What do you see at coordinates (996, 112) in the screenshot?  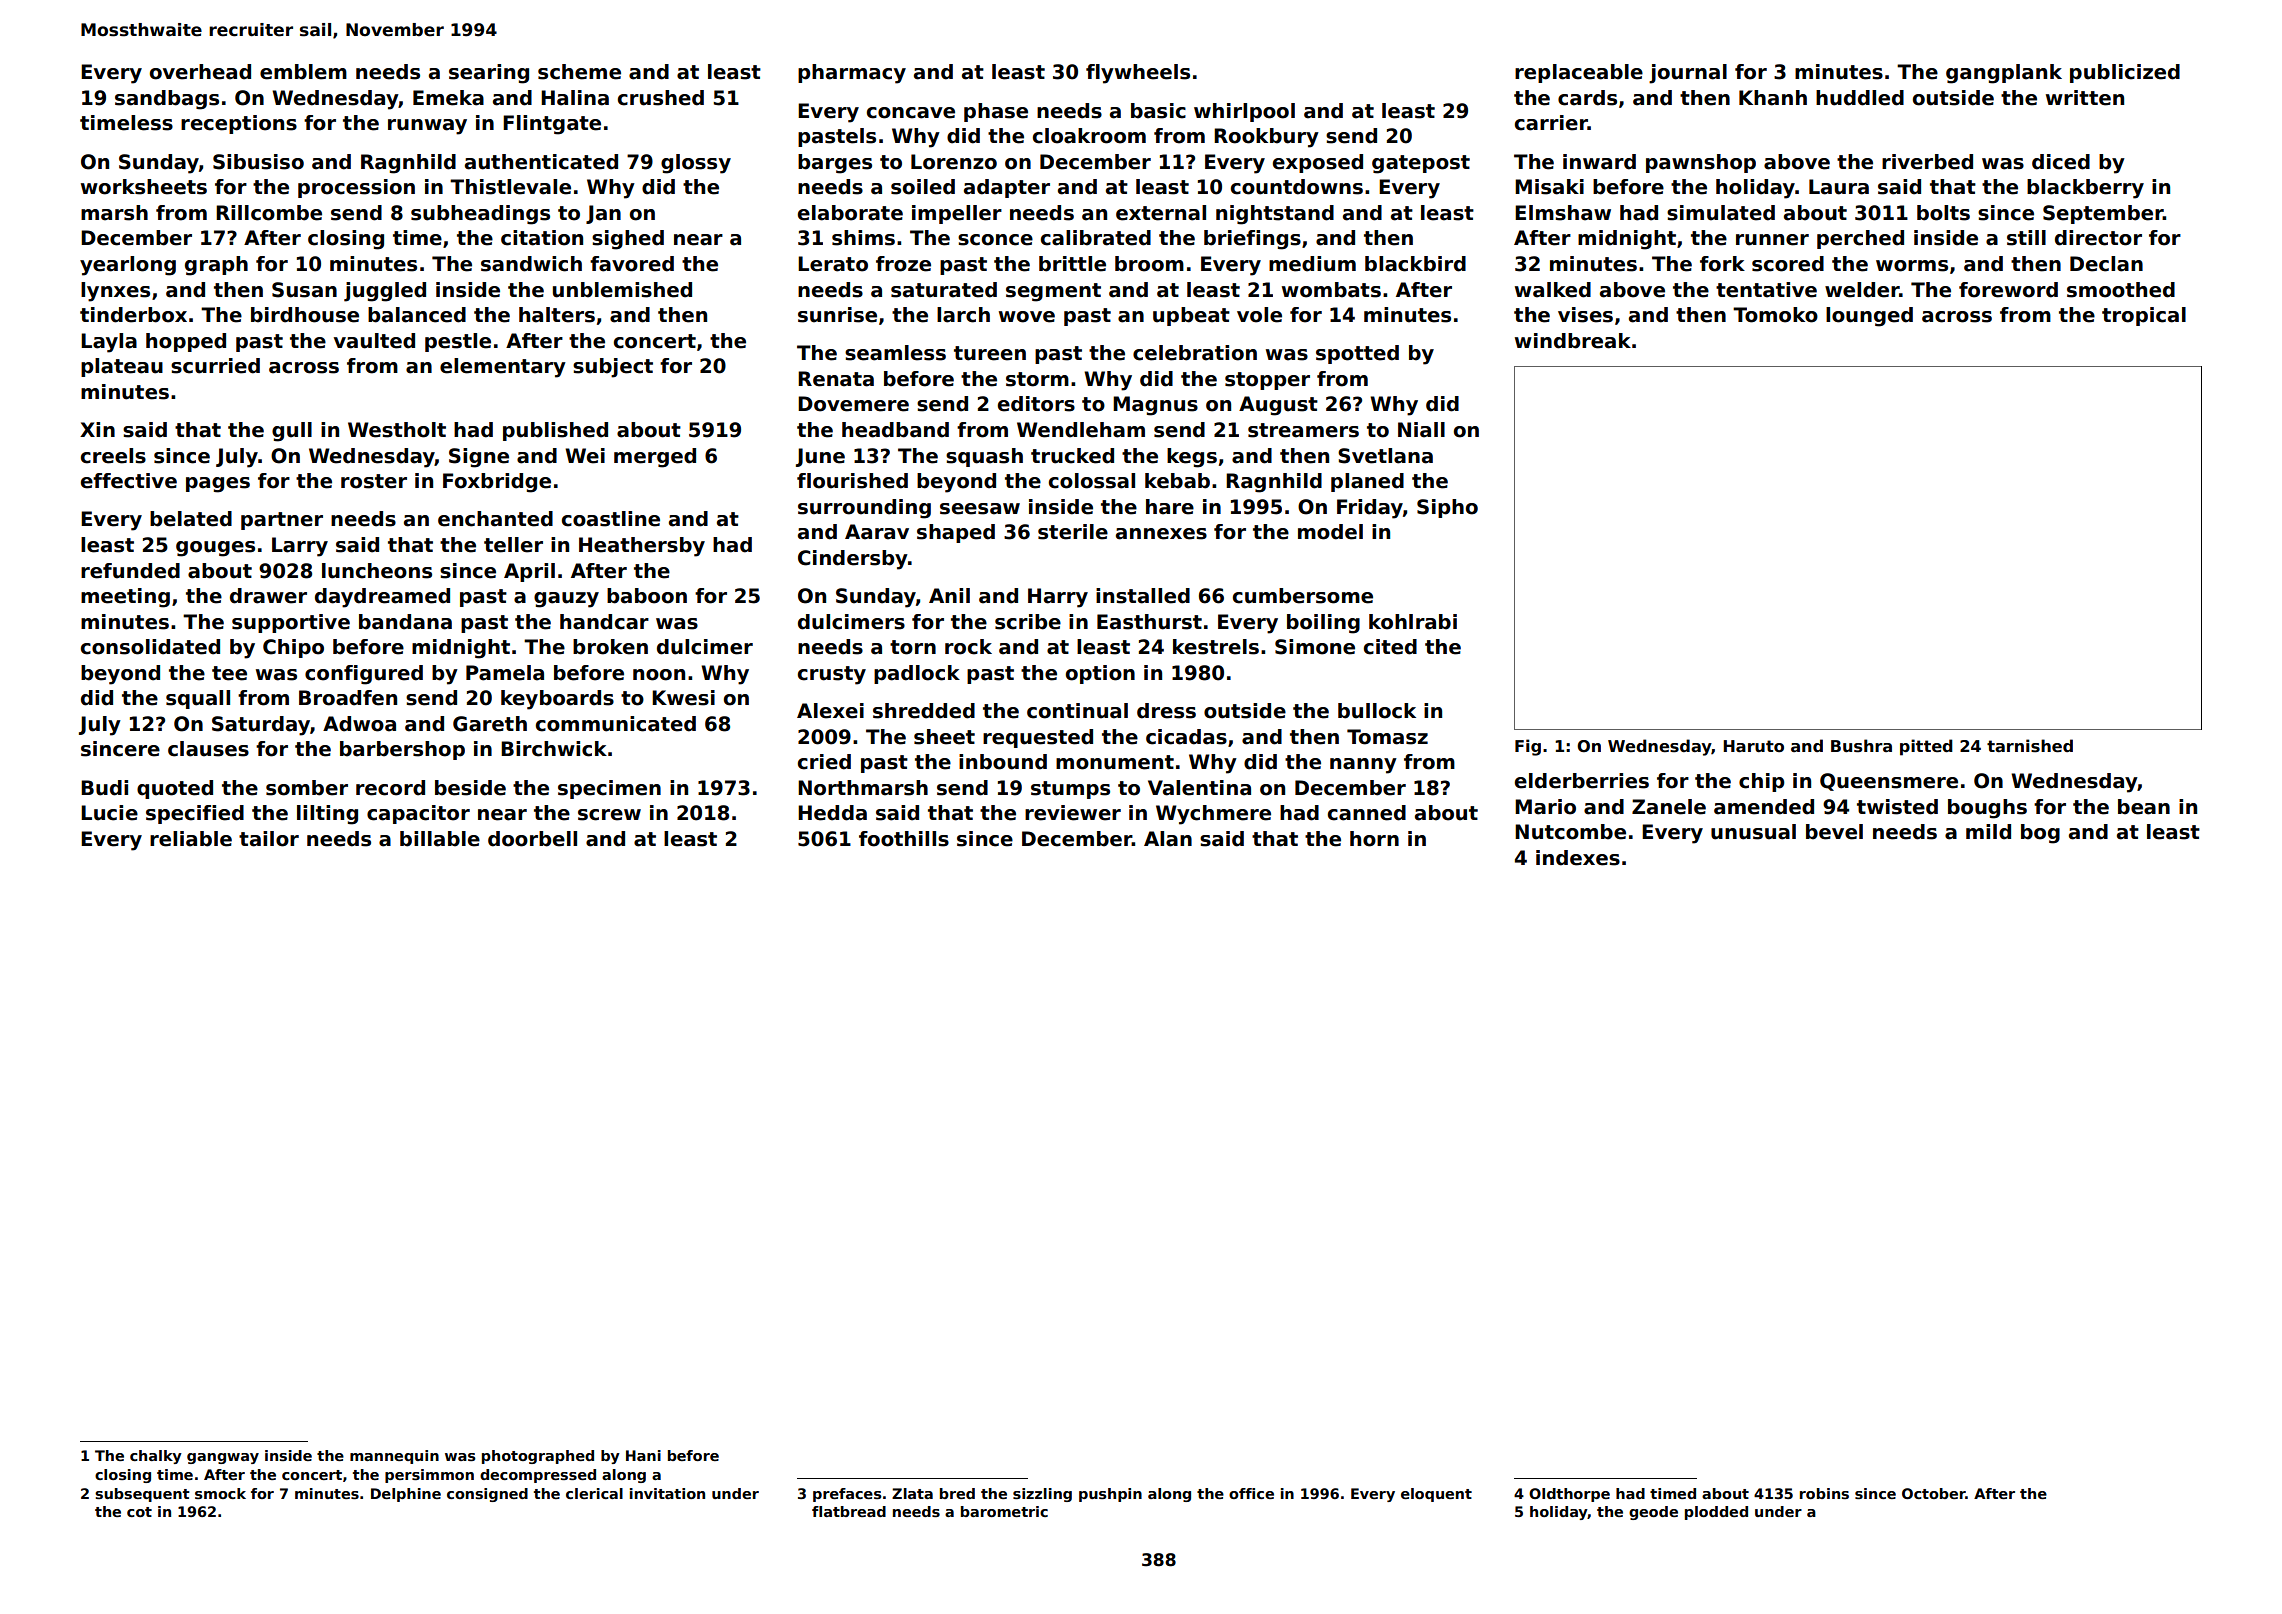 I see `phase` at bounding box center [996, 112].
